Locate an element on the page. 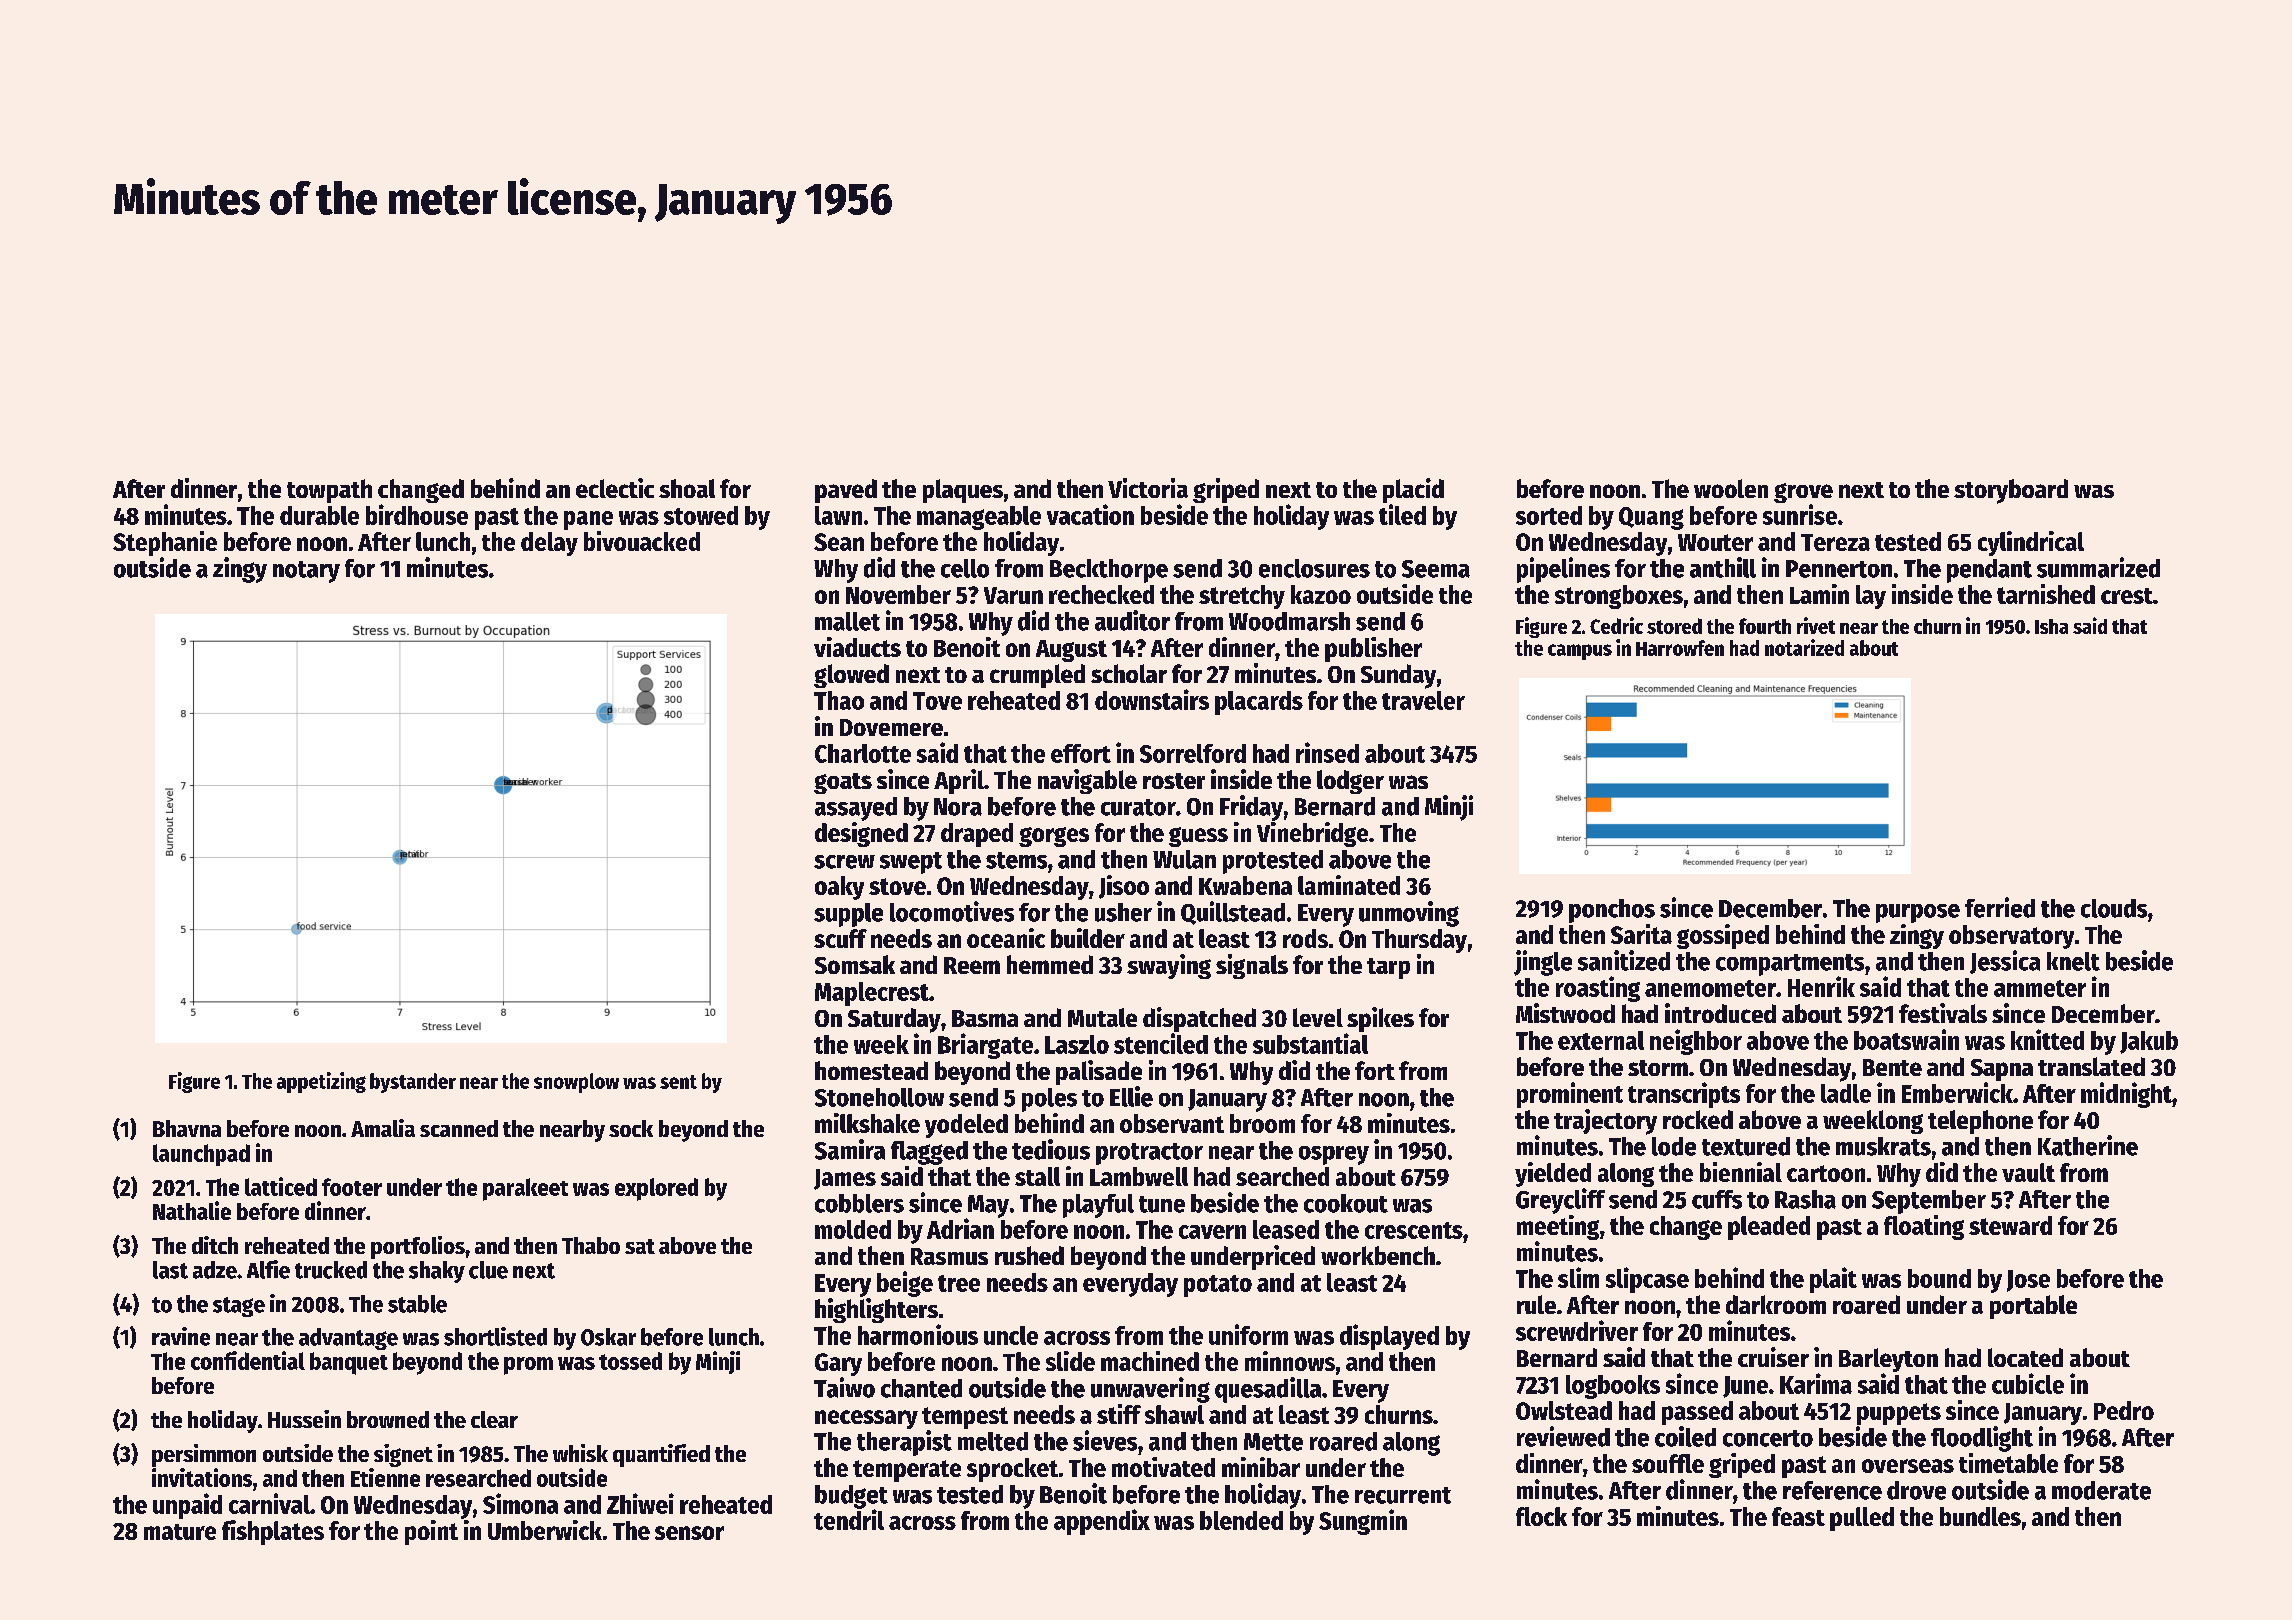 The width and height of the document is (2292, 1620). snowplow is located at coordinates (576, 1083).
